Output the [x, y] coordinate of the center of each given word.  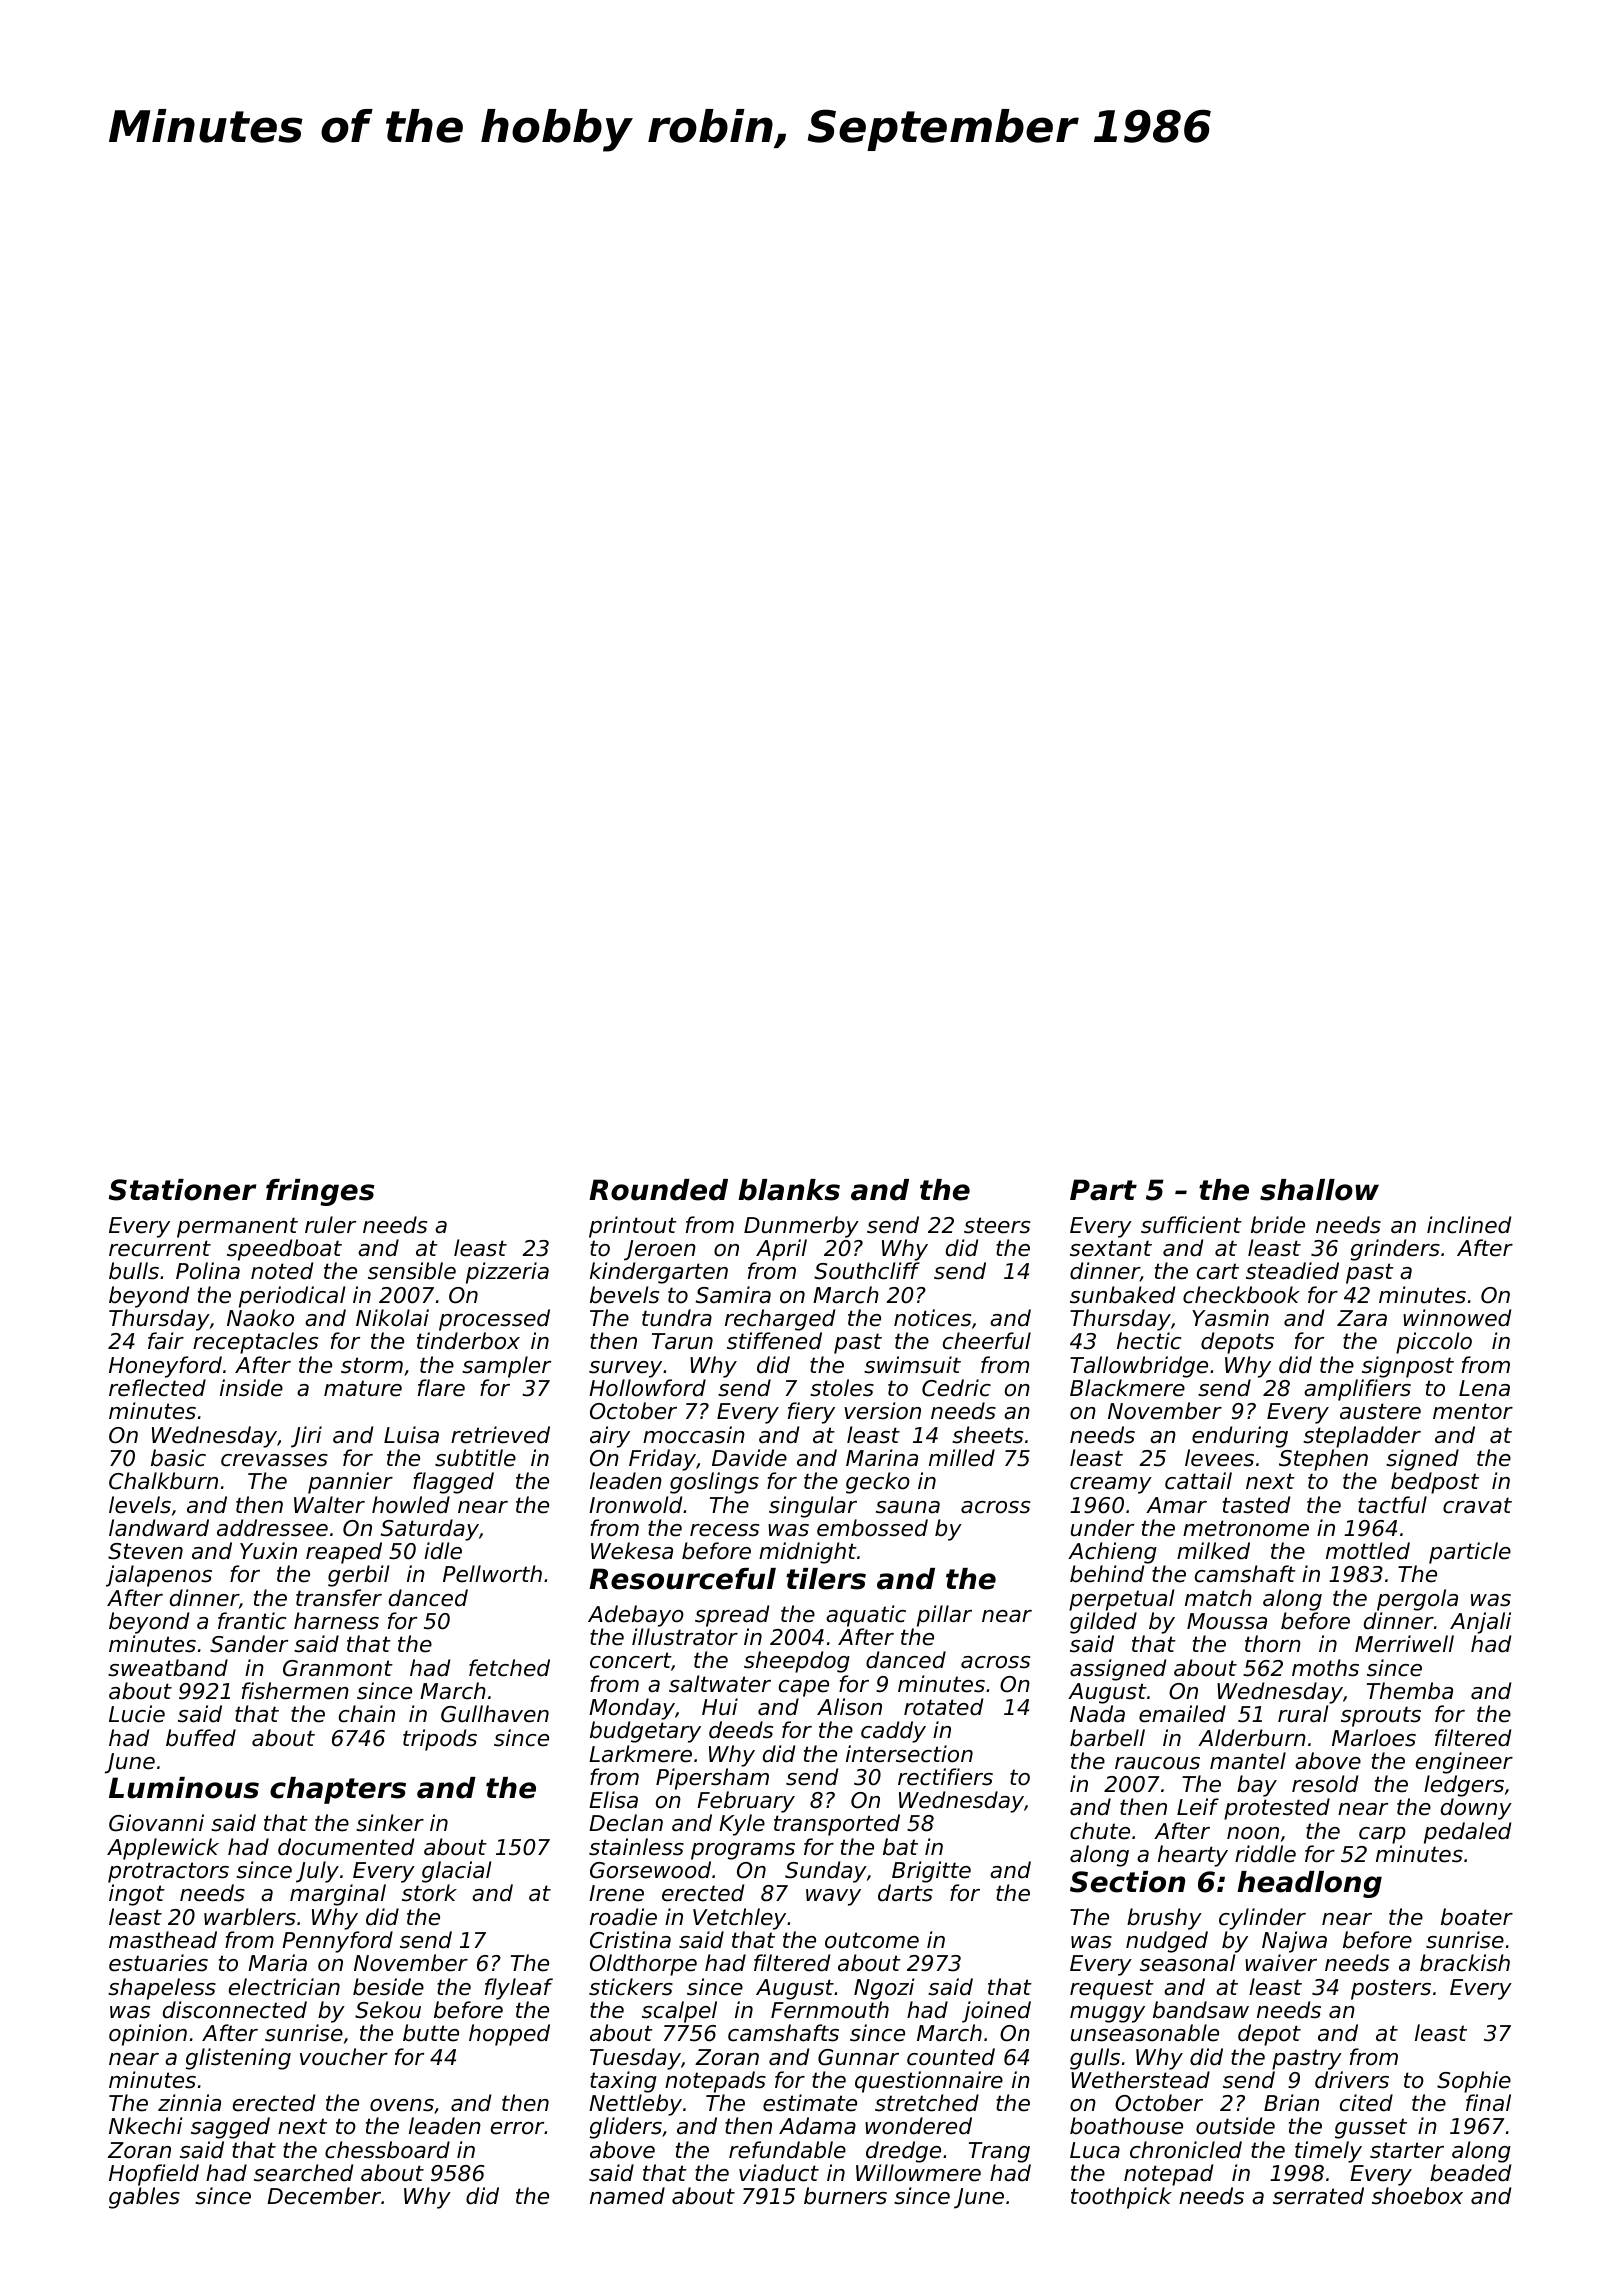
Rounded [658, 1190]
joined [996, 2012]
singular [813, 1507]
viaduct [779, 2173]
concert [630, 1660]
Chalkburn [163, 1481]
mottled [1368, 1551]
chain [367, 1714]
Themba [1410, 1691]
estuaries [158, 1963]
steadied [1292, 1271]
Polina [208, 1271]
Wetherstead [1140, 2080]
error [518, 2128]
